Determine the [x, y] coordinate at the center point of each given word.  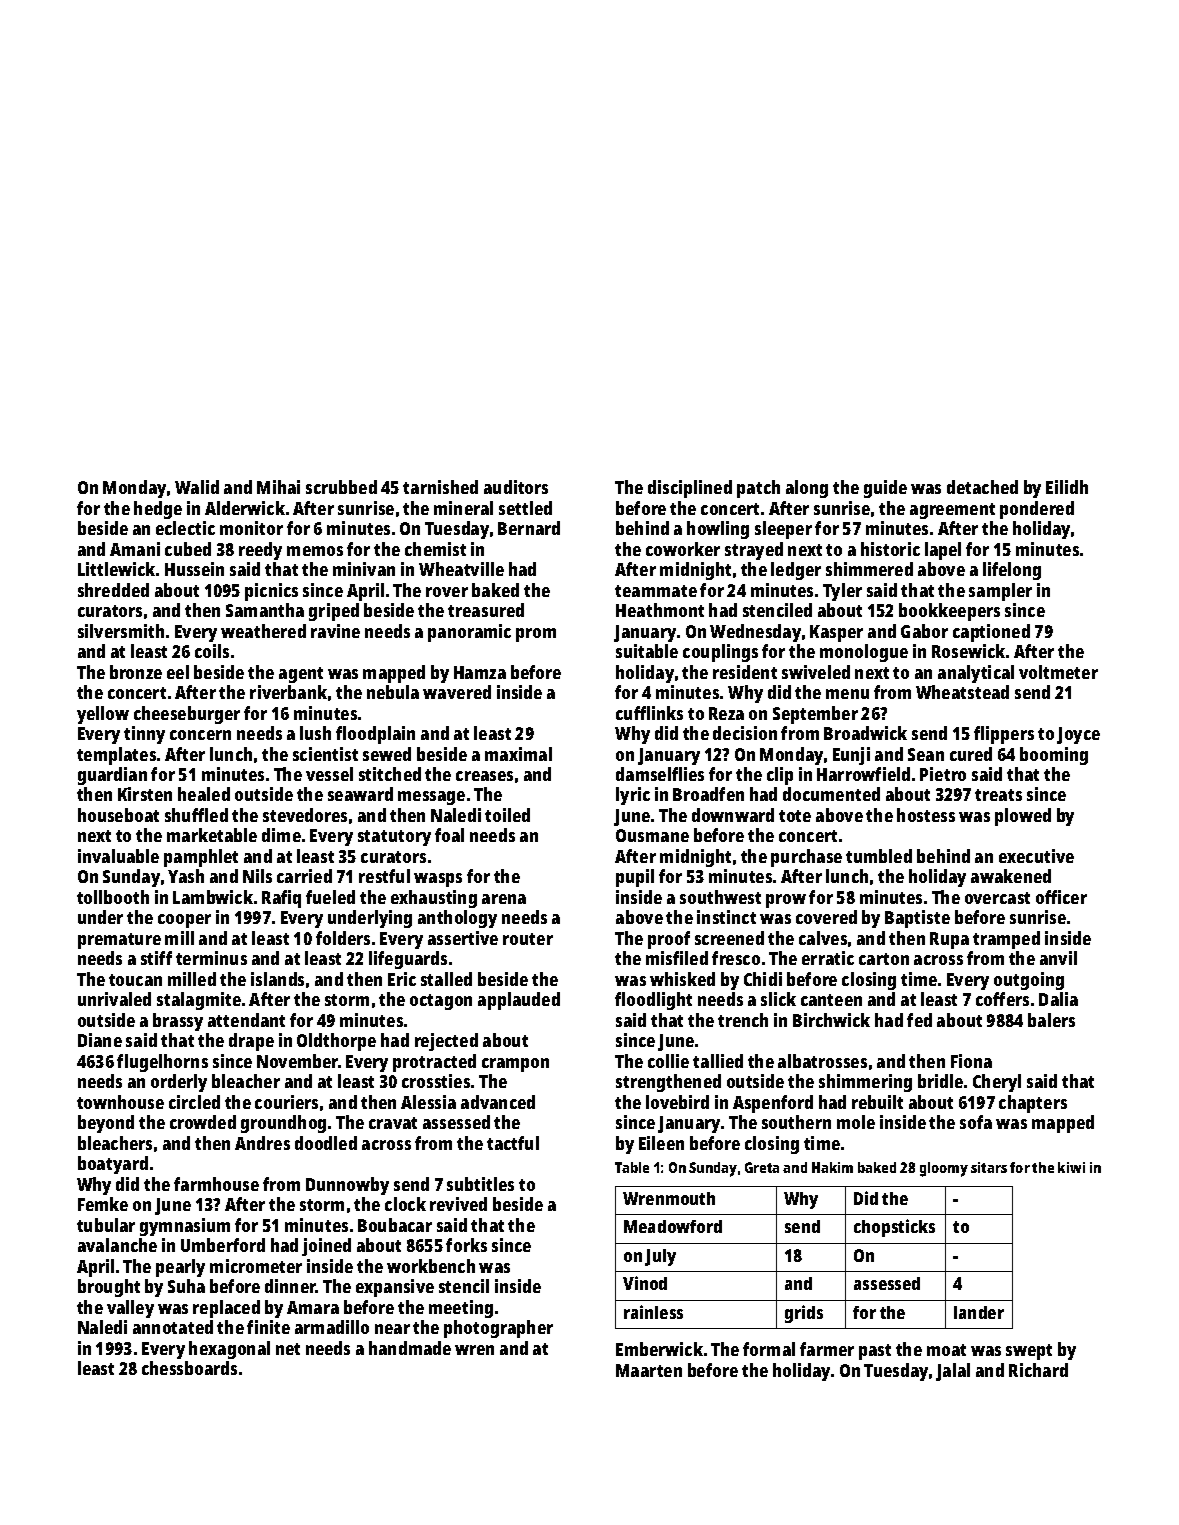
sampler [1000, 592]
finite [268, 1327]
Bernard [529, 528]
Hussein [194, 569]
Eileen [661, 1143]
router [528, 939]
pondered [1037, 510]
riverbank [288, 692]
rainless [653, 1312]
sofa [976, 1122]
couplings [720, 653]
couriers [286, 1102]
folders [343, 938]
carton [884, 959]
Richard [1038, 1370]
